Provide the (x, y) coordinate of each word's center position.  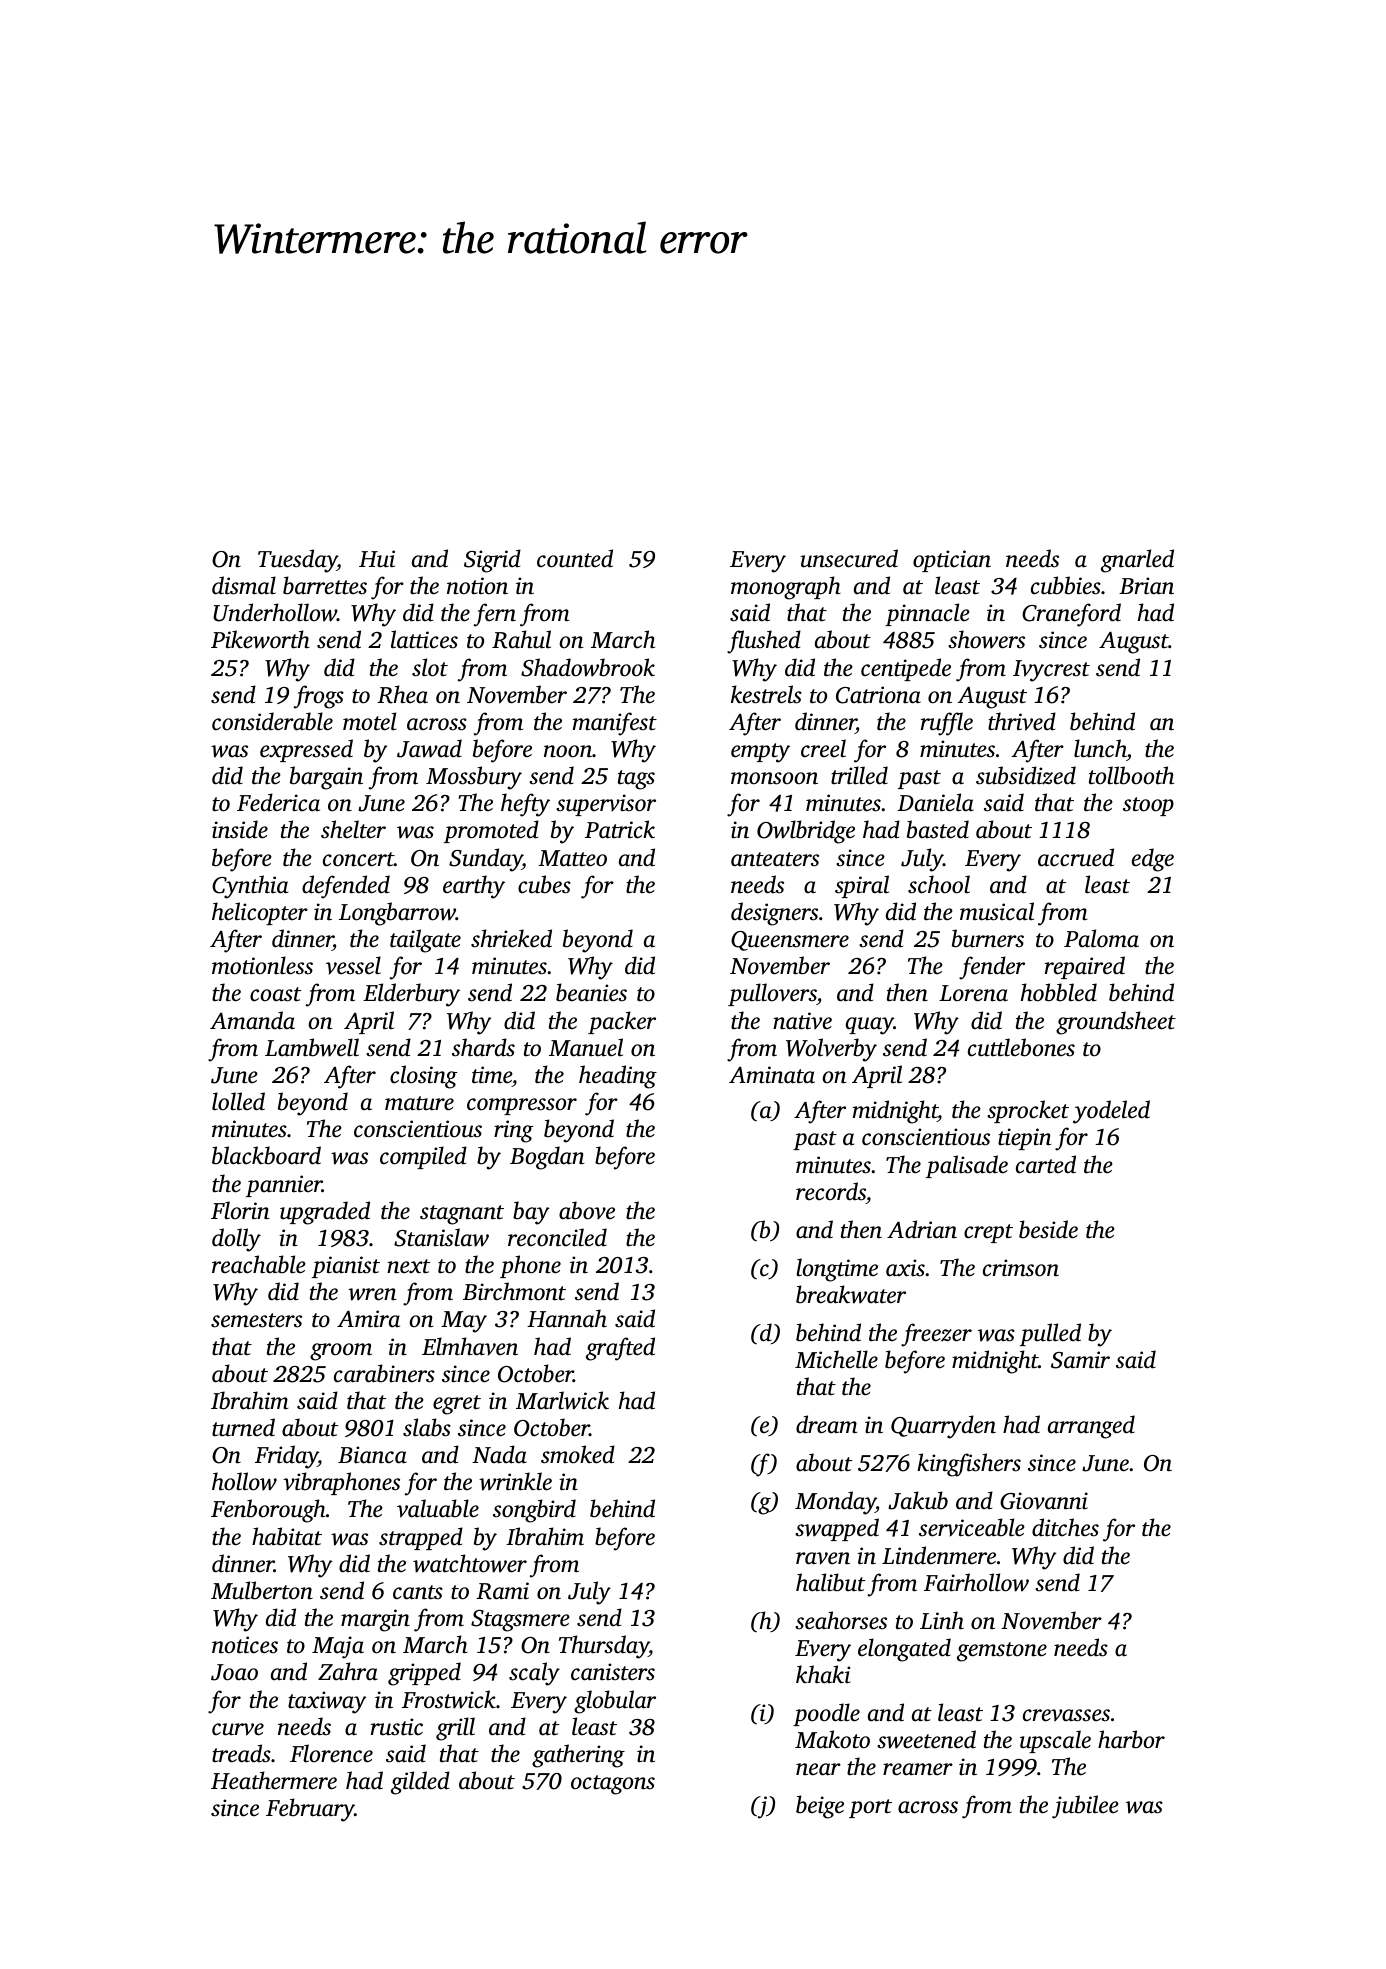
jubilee (1085, 1807)
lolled (238, 1101)
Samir (1080, 1360)
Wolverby (831, 1050)
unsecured (849, 558)
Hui (377, 559)
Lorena (973, 993)
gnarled (1137, 561)
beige (820, 1807)
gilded (420, 1783)
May (464, 1322)
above (587, 1210)
